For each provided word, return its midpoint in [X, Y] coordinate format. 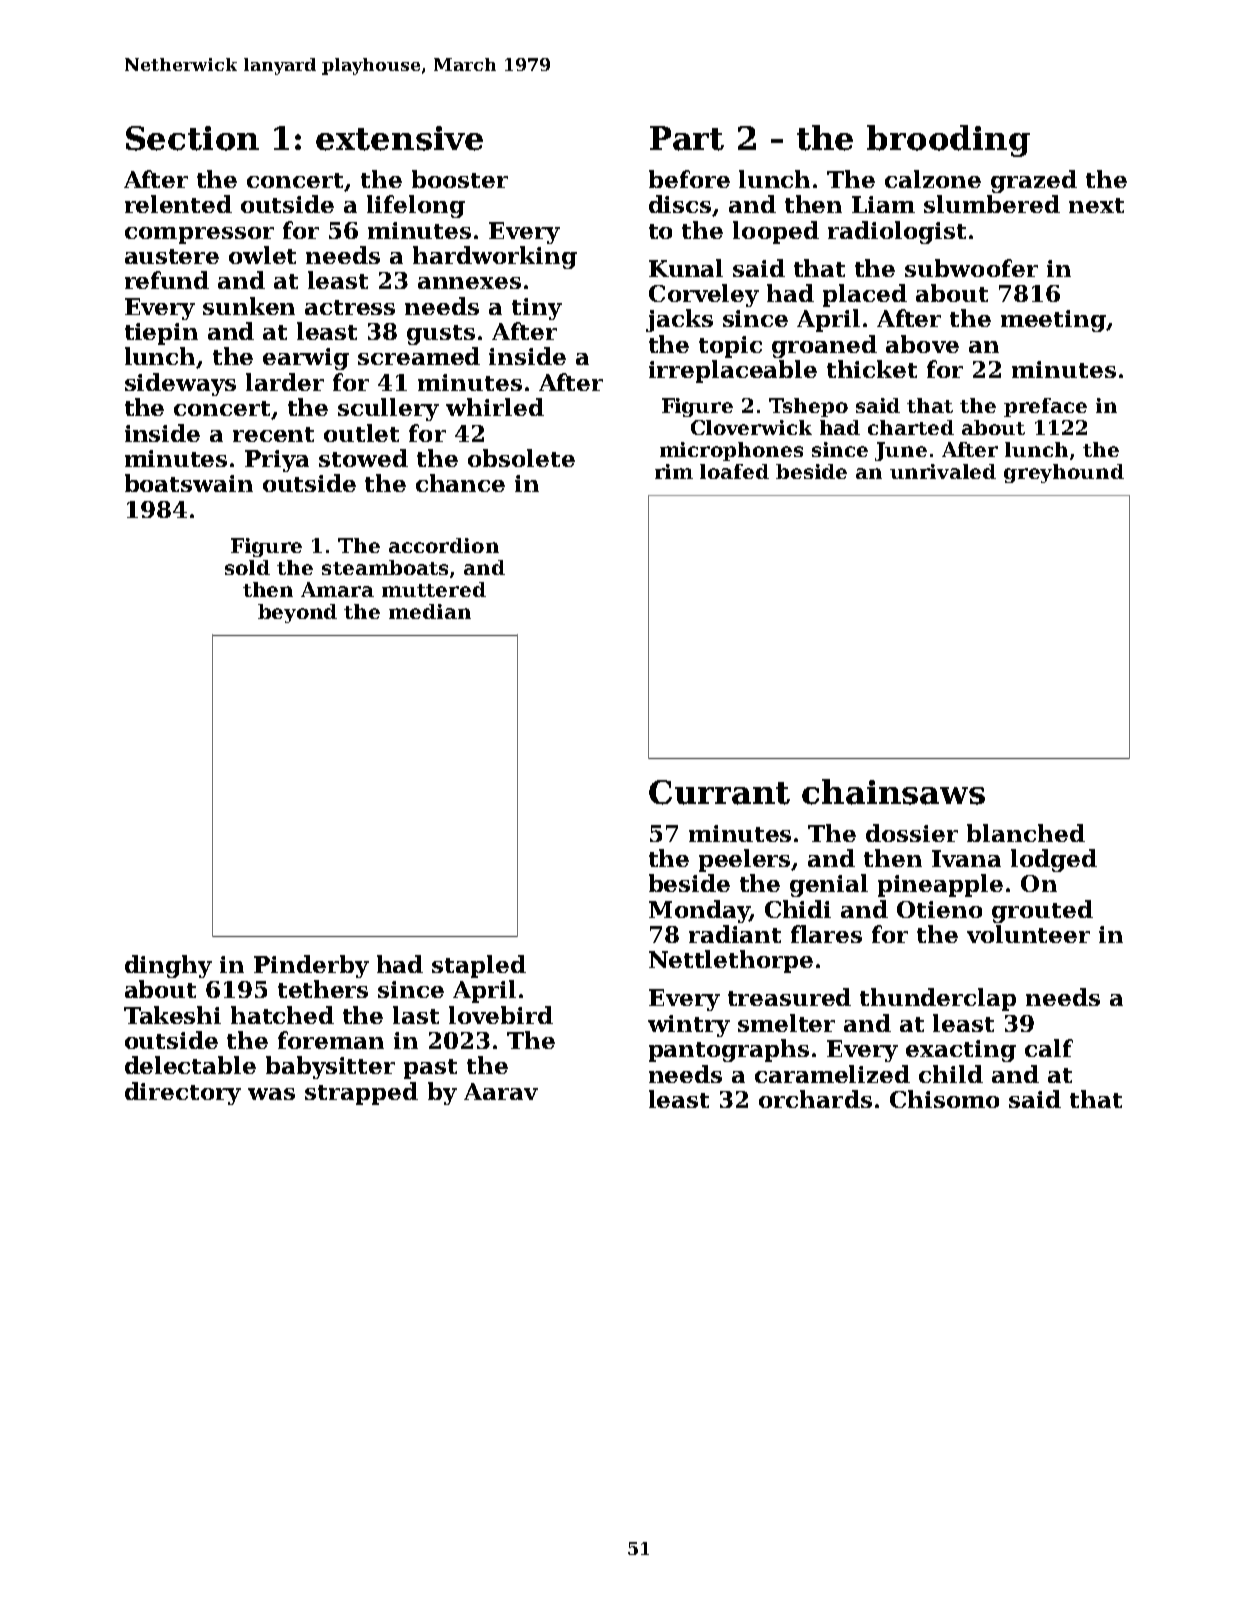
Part [687, 138]
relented [178, 204]
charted [911, 427]
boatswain [189, 483]
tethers [323, 989]
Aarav [501, 1091]
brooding [948, 141]
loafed [734, 471]
